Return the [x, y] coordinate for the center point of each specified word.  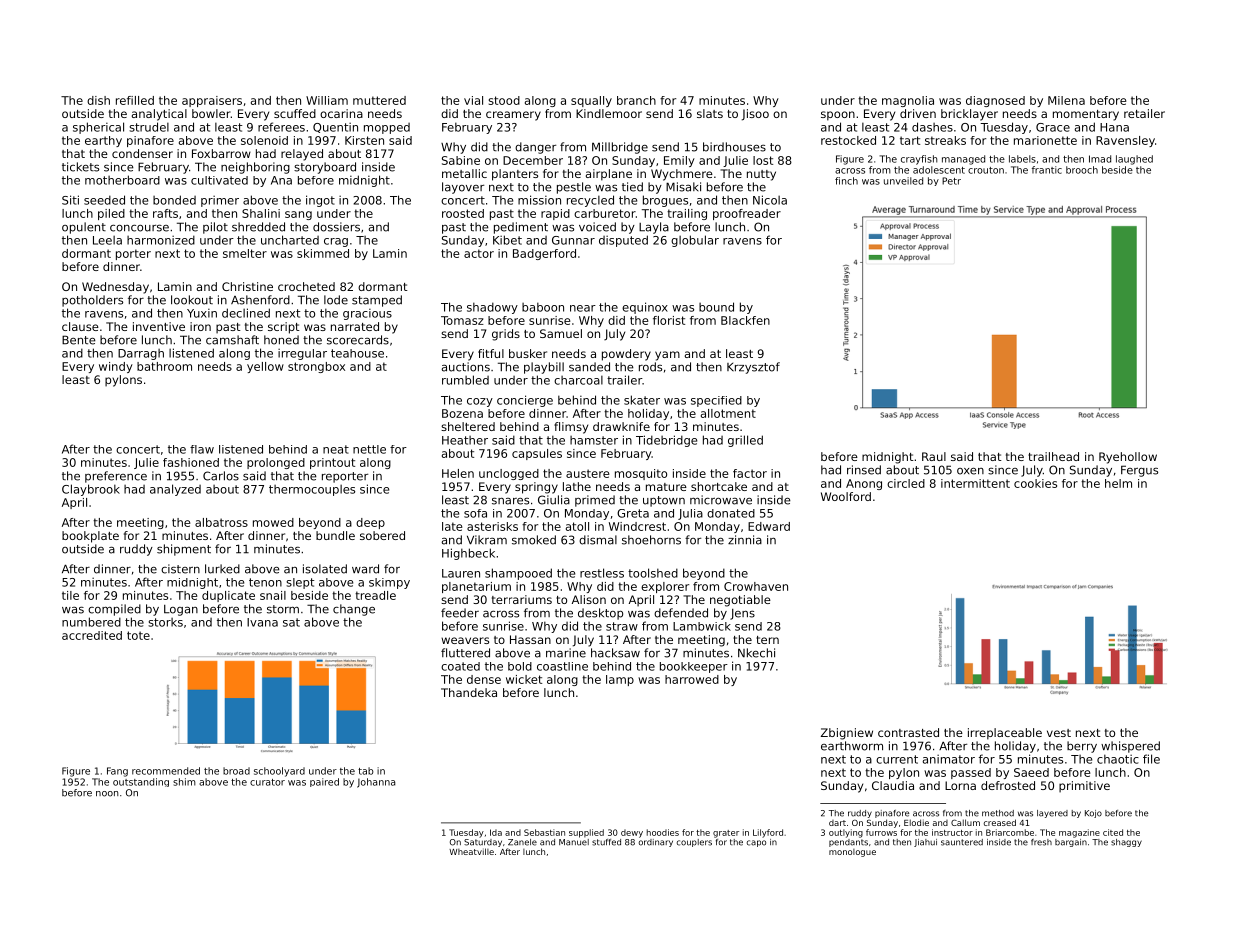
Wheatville [471, 851]
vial [473, 100]
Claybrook [91, 490]
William [327, 100]
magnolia [908, 101]
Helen [458, 473]
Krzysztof [753, 368]
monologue [852, 853]
